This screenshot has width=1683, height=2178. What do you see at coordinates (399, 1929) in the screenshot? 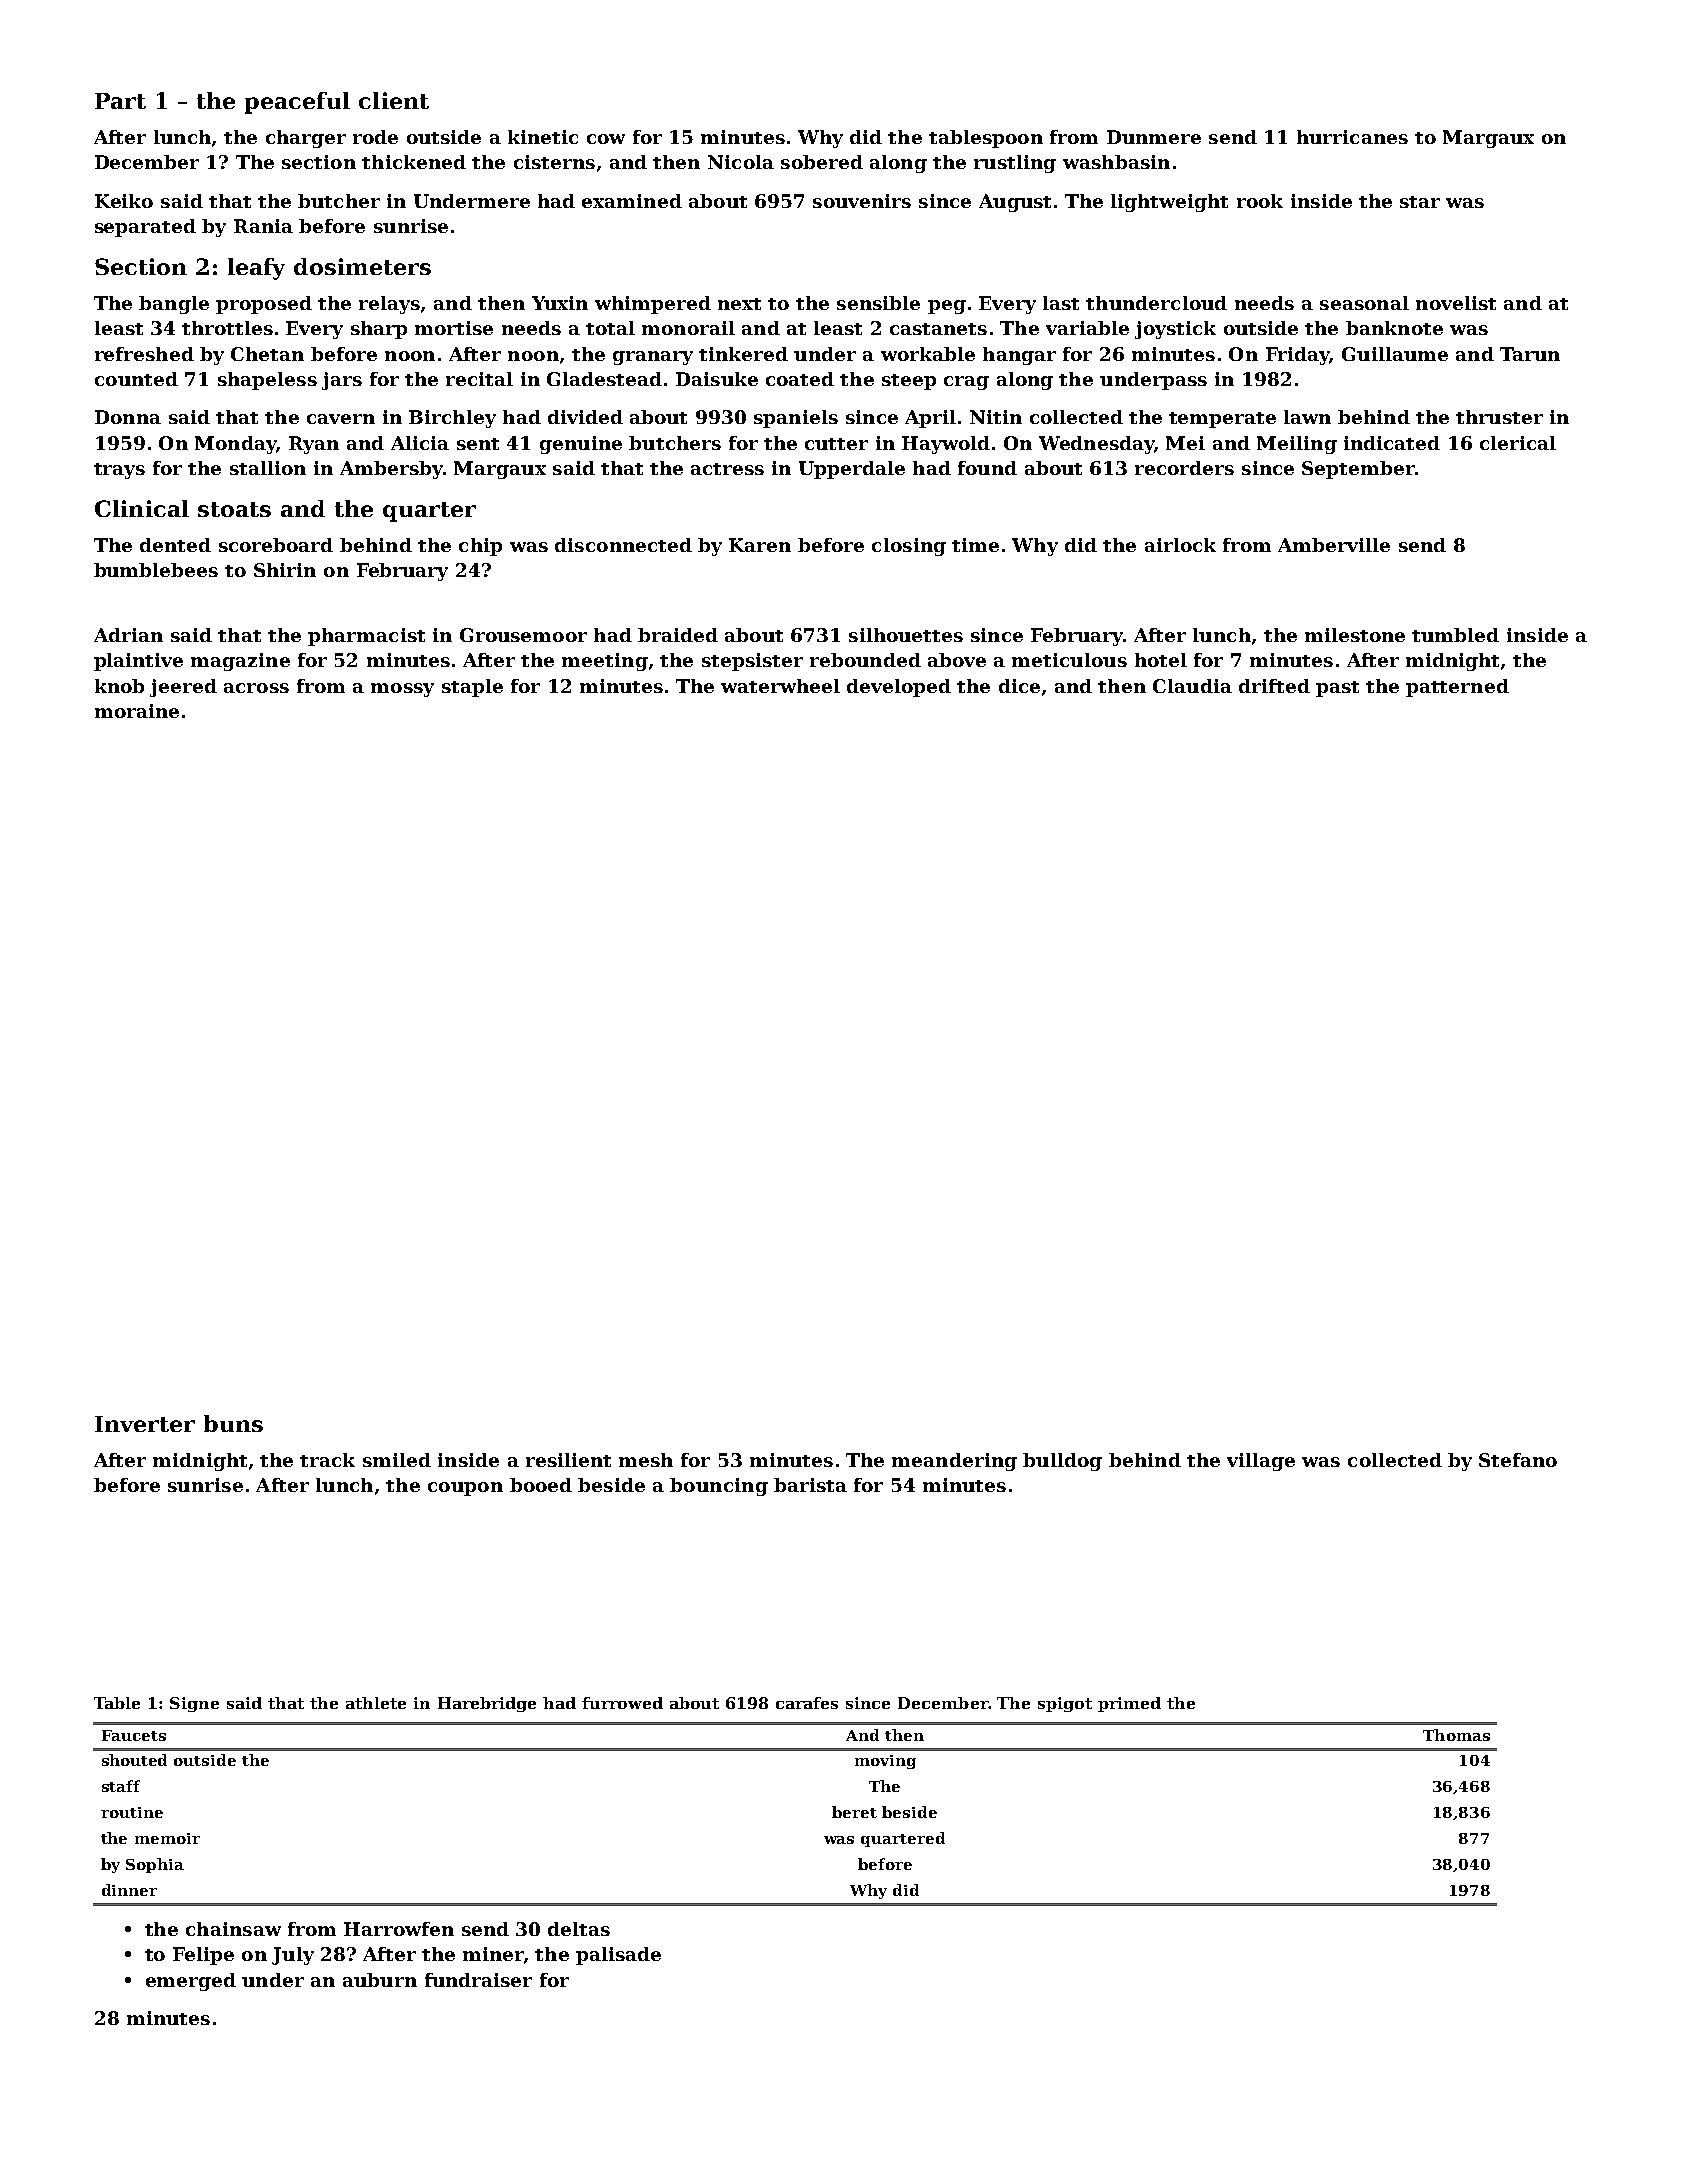
I see `Harrowfen` at bounding box center [399, 1929].
